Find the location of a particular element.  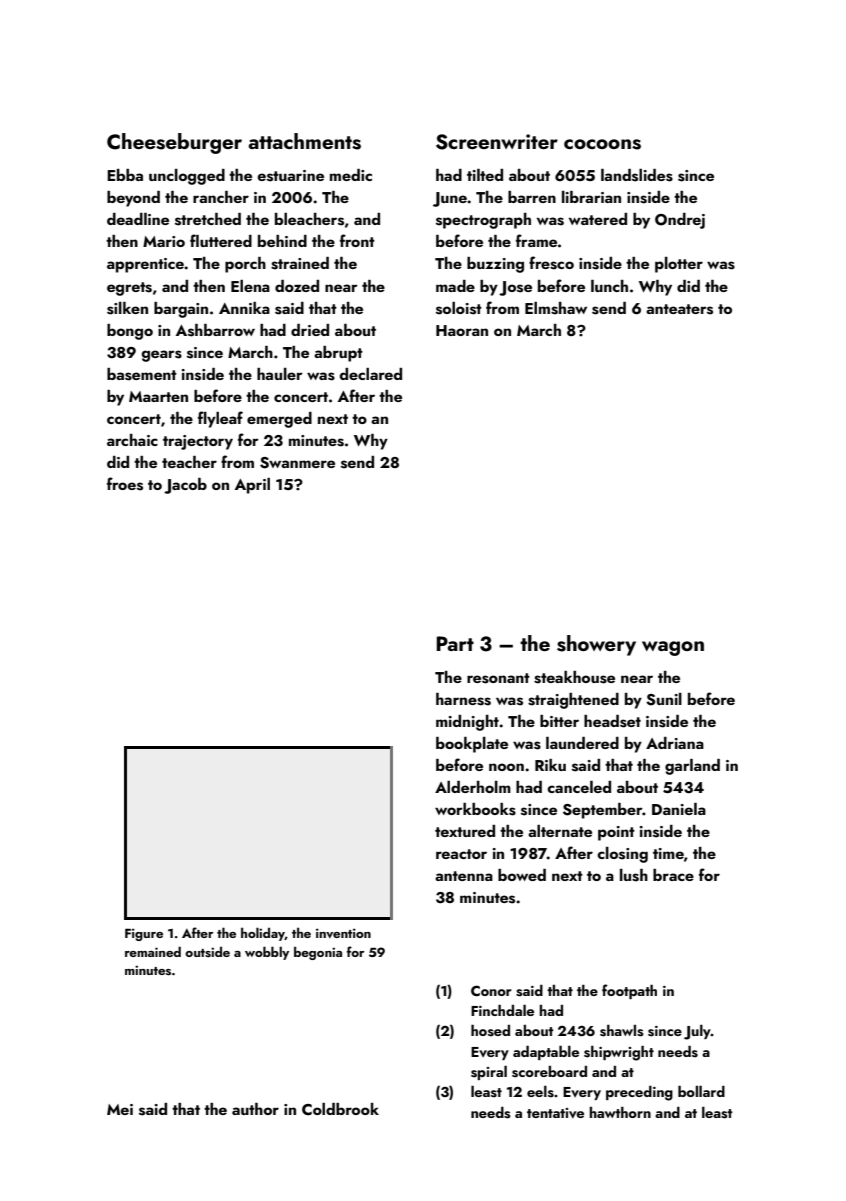

declared is located at coordinates (370, 374).
